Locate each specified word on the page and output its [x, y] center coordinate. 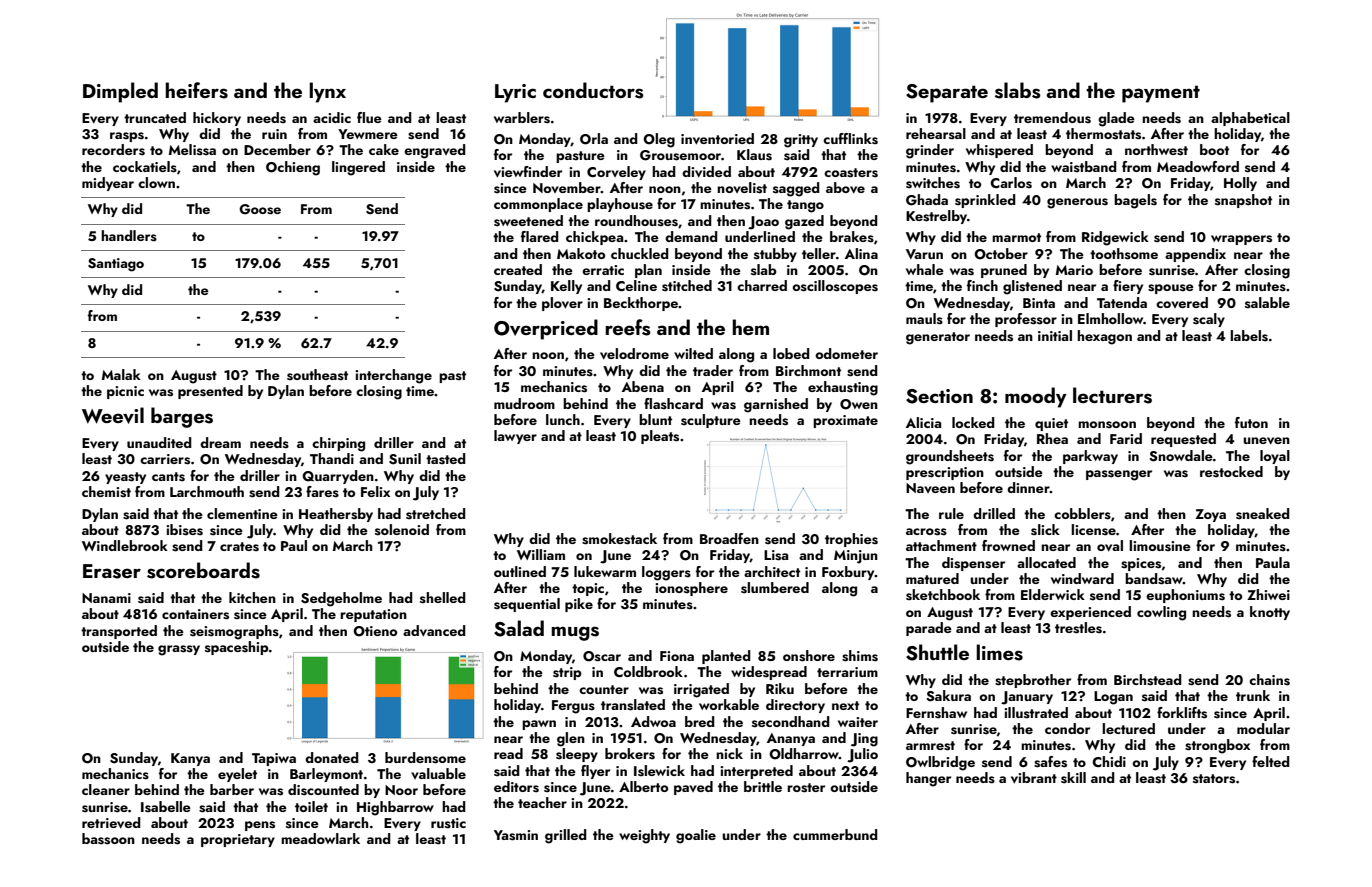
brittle [763, 786]
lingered [358, 168]
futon [1251, 422]
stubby [775, 255]
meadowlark [320, 838]
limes [999, 652]
